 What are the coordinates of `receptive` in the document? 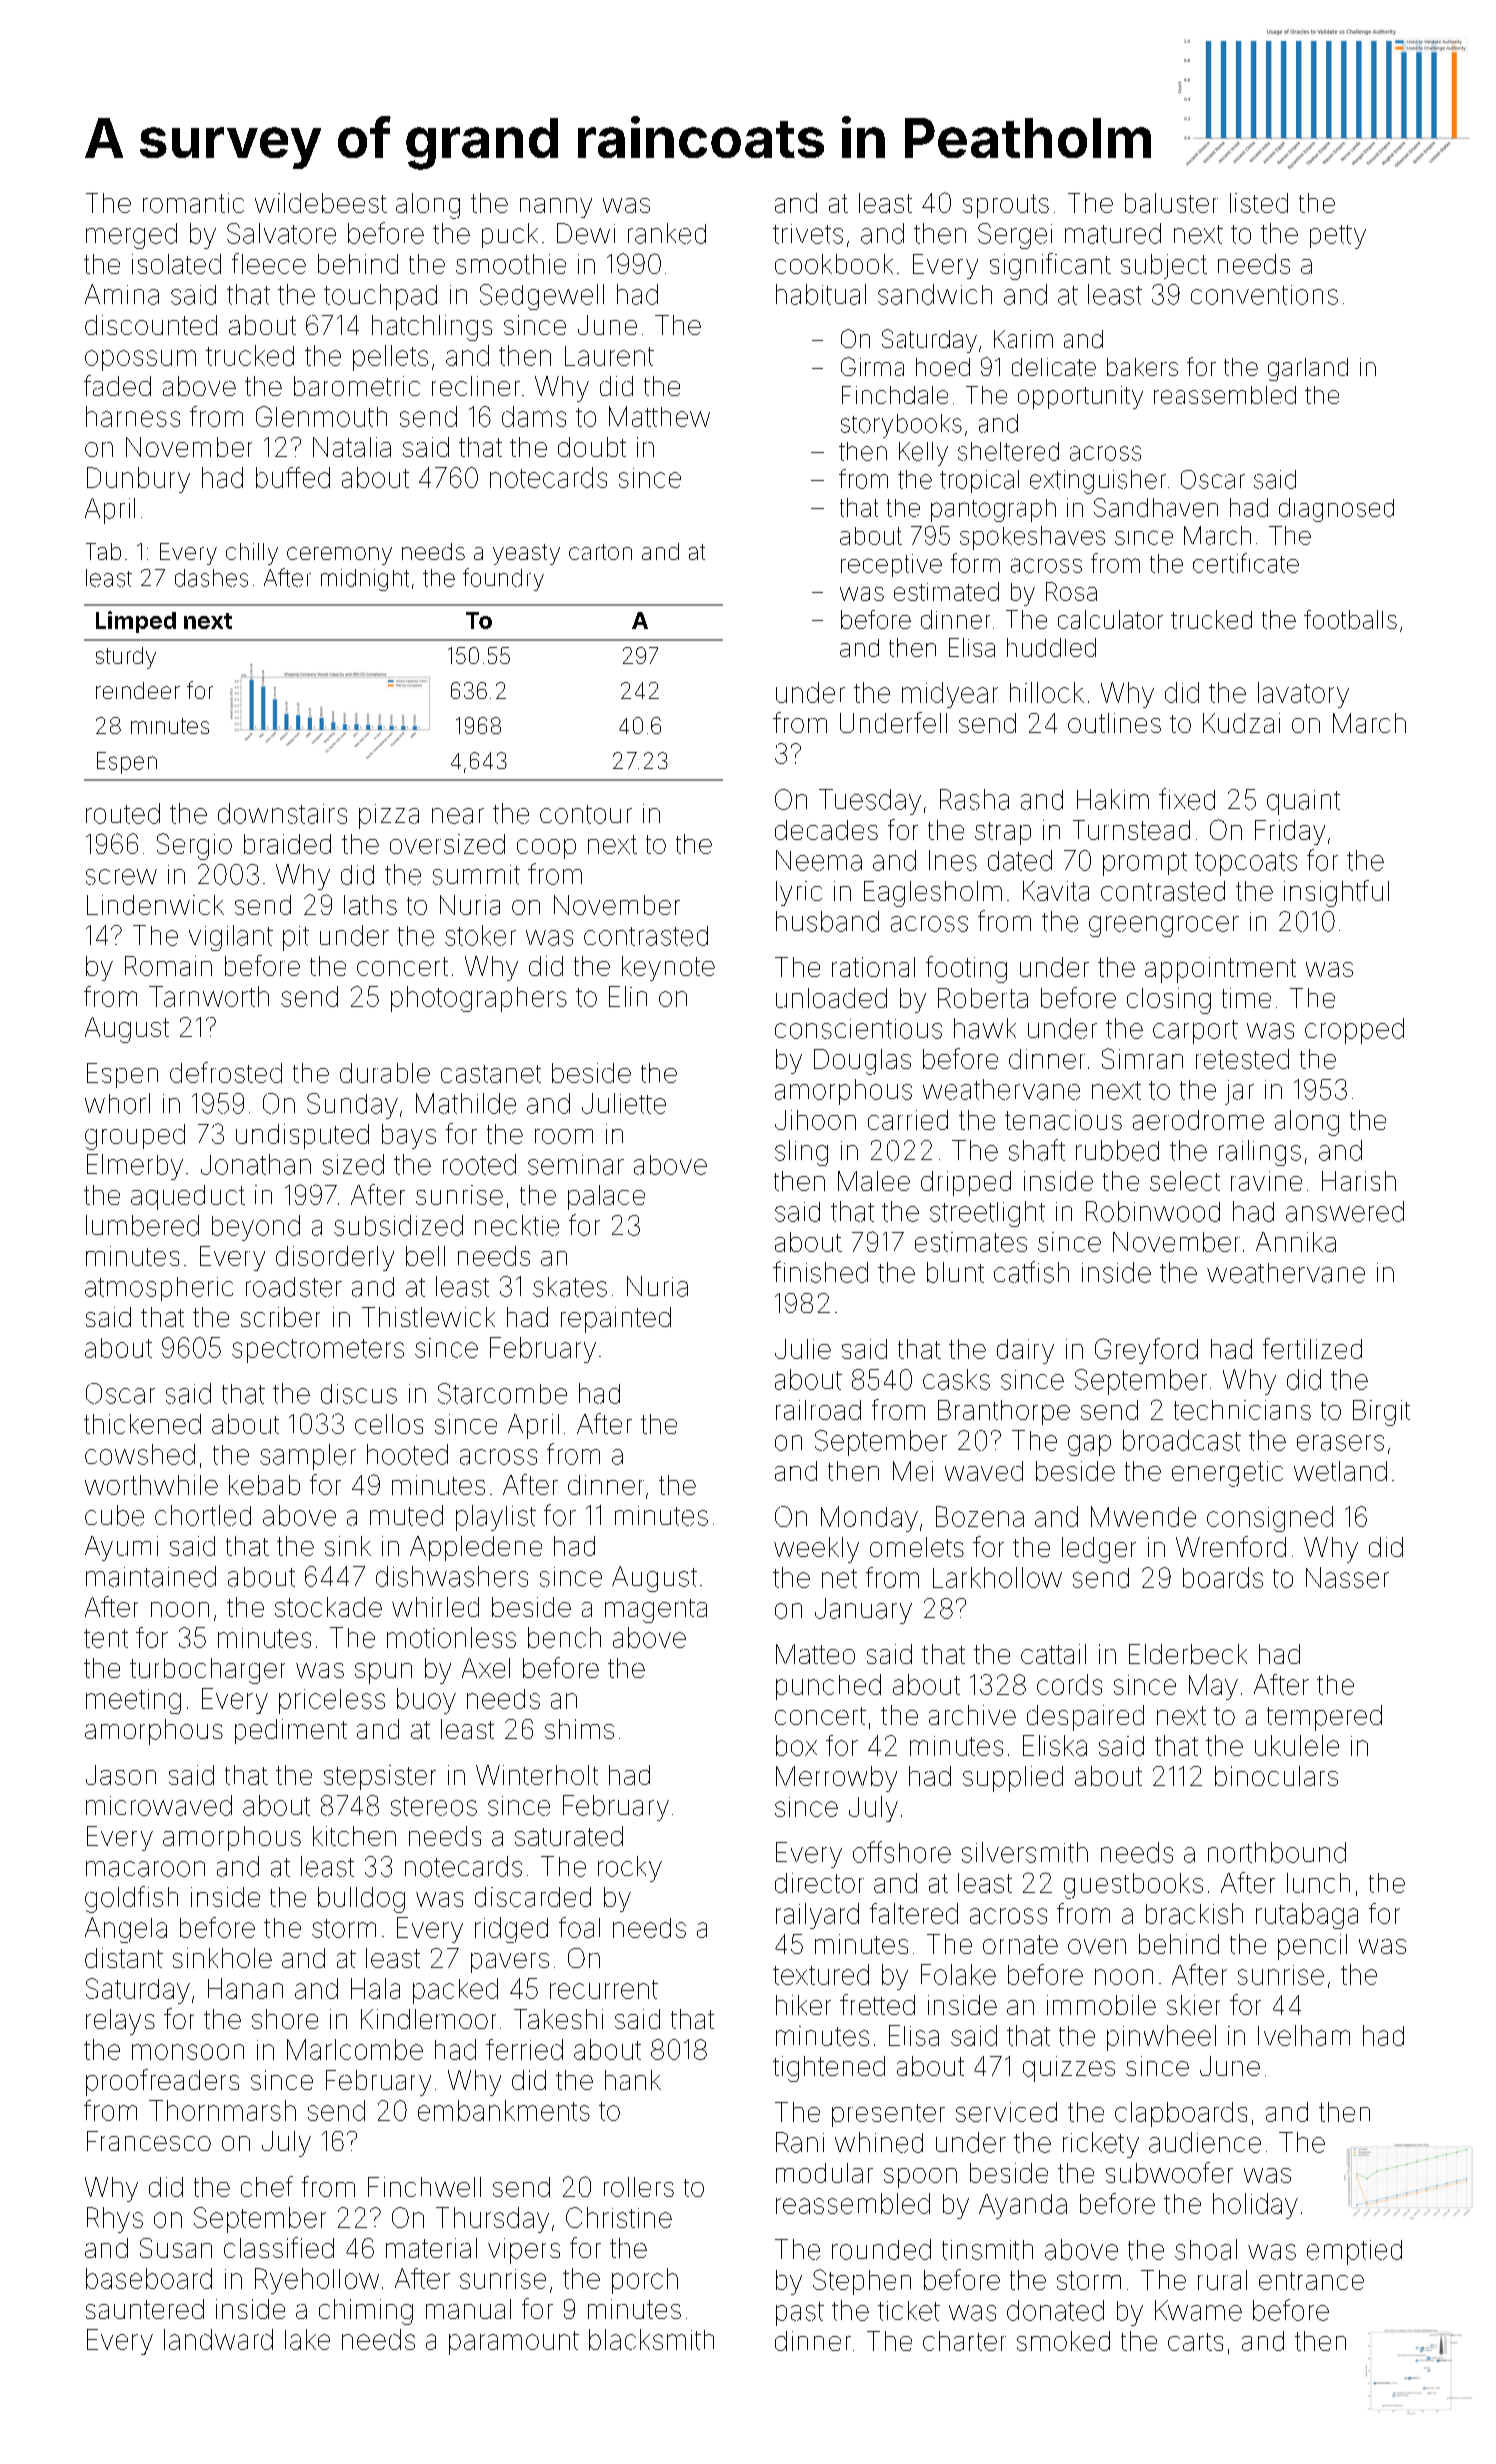 It's located at (891, 565).
